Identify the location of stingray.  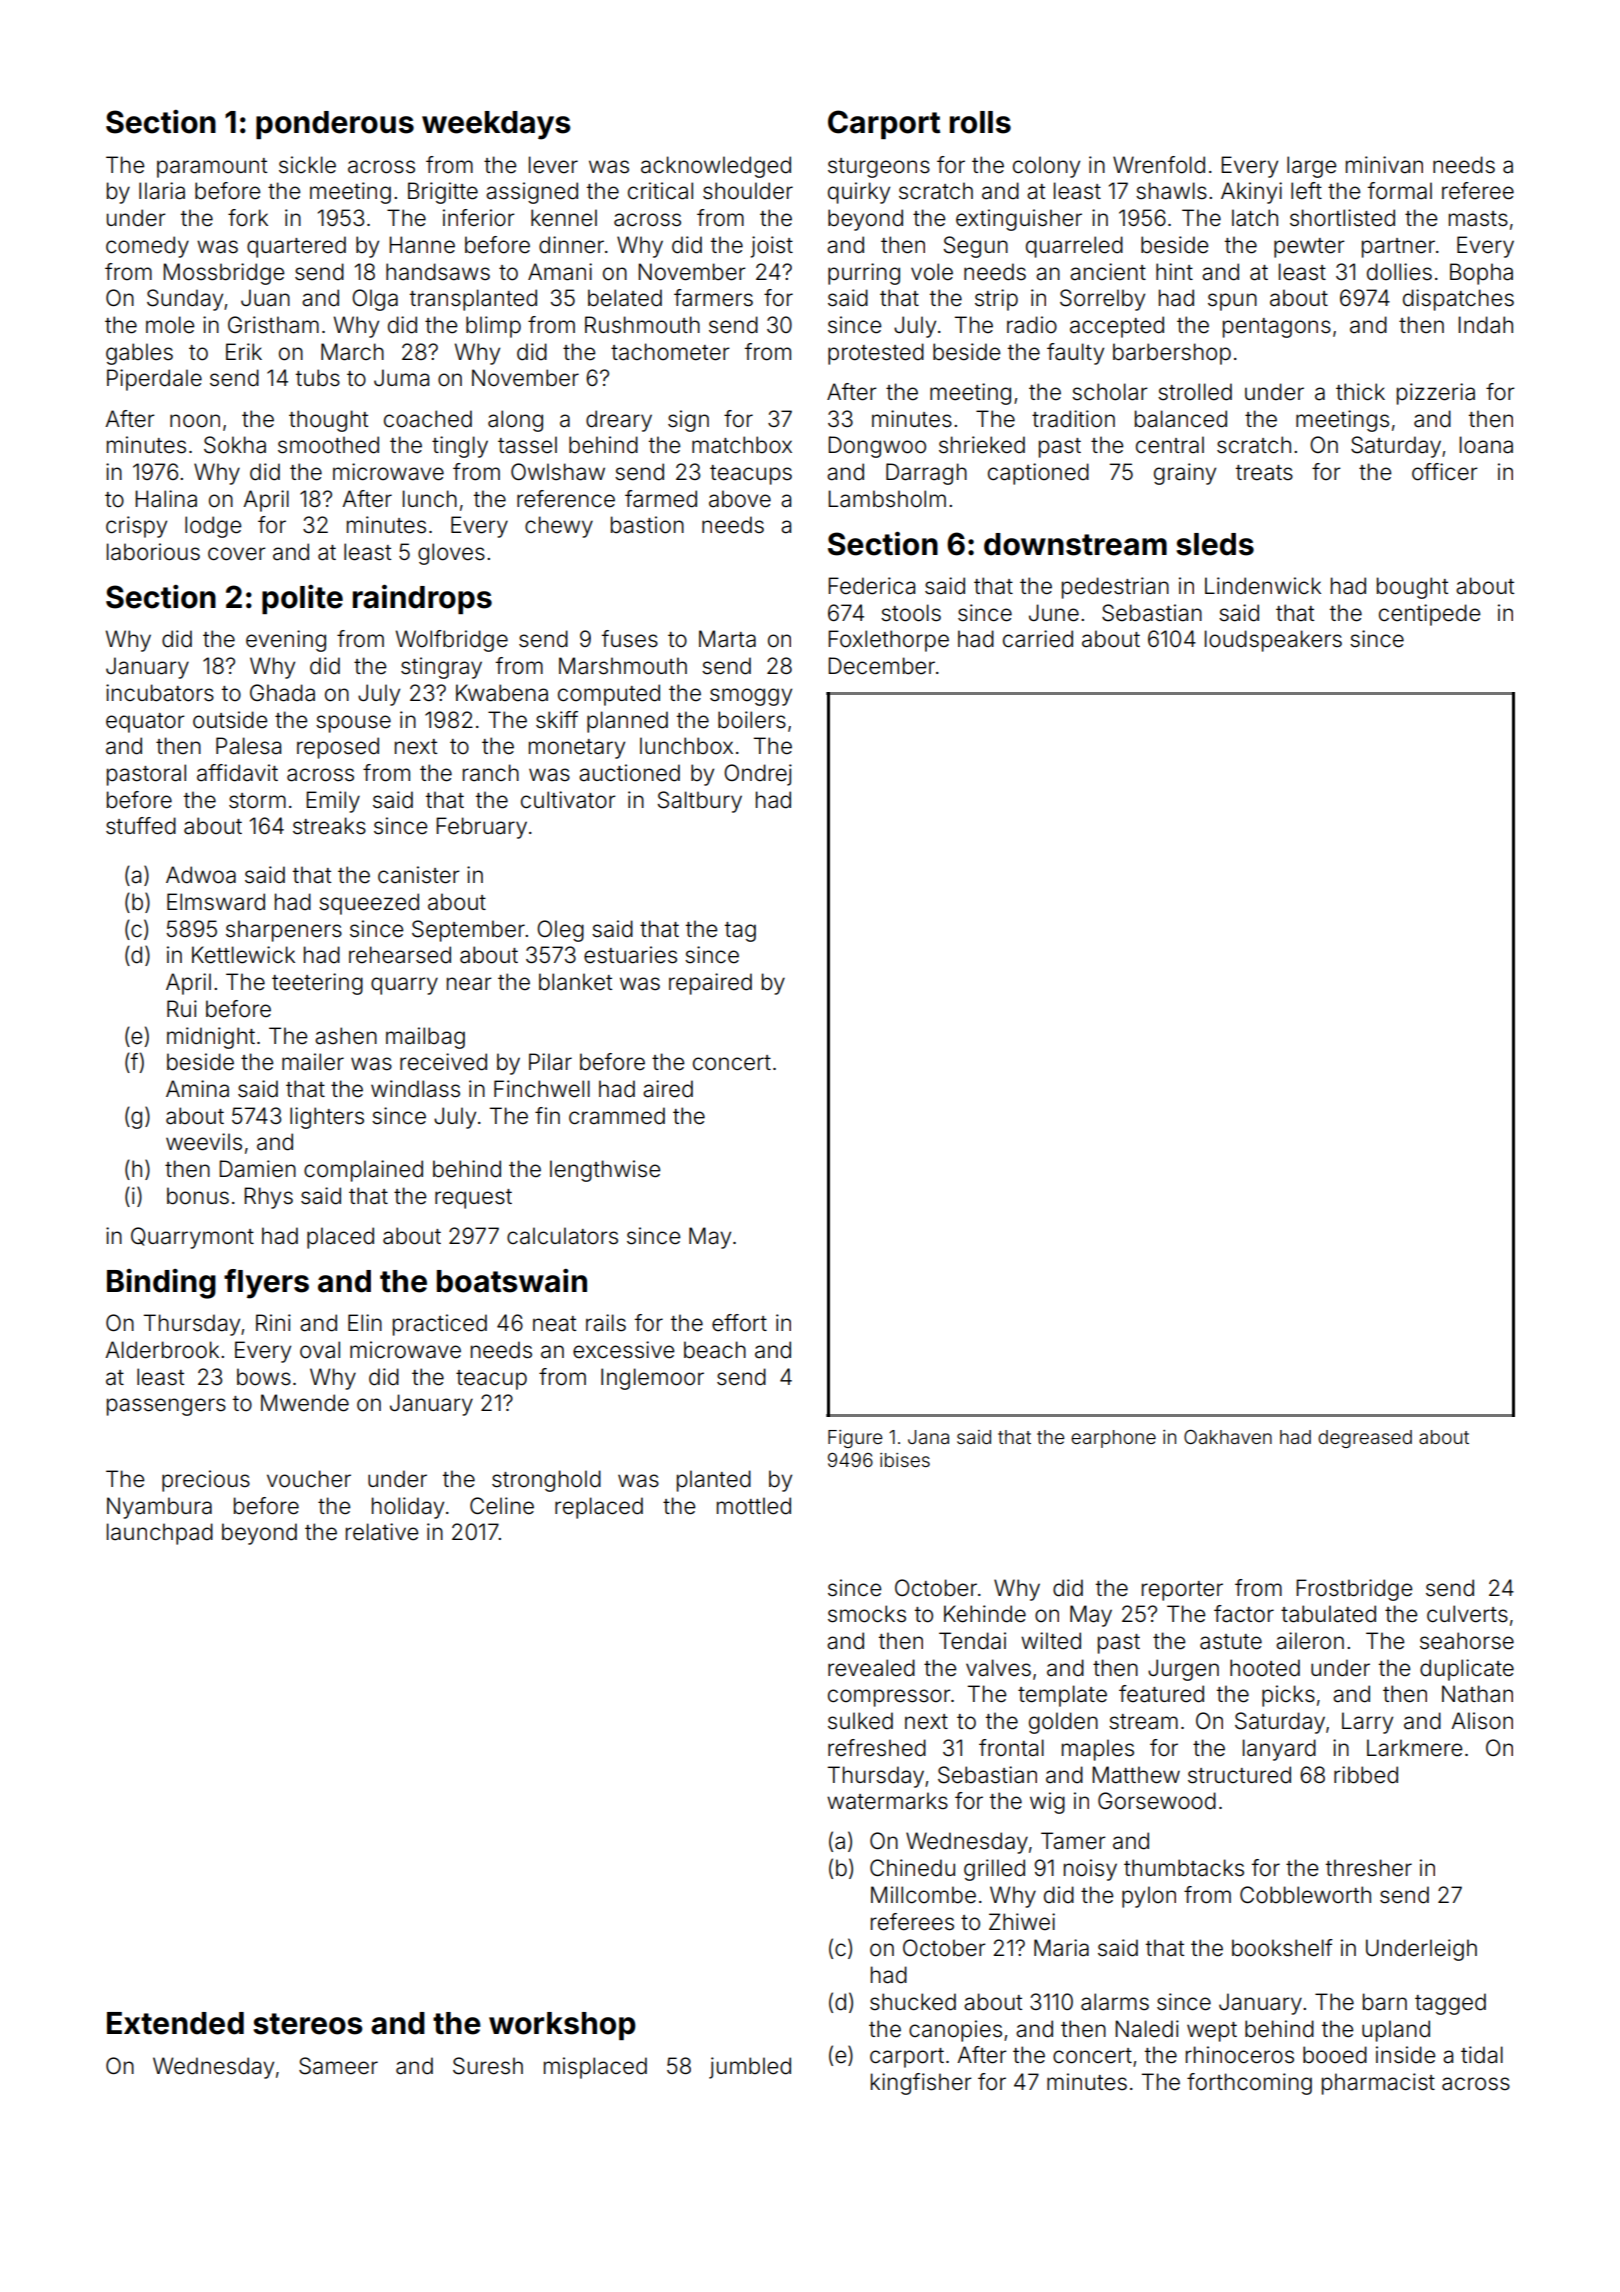
(441, 668).
